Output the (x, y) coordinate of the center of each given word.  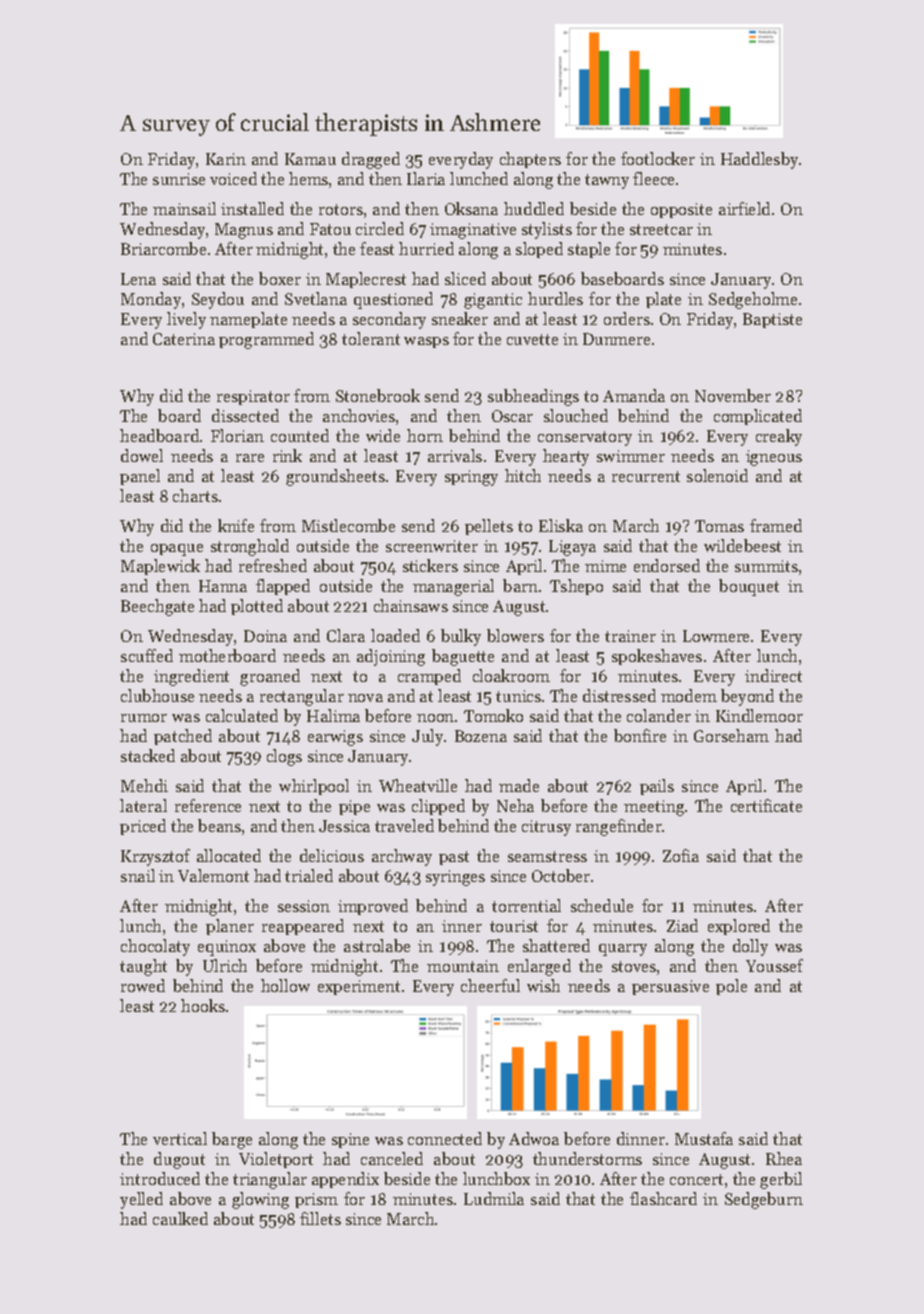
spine (350, 1140)
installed (252, 208)
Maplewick (160, 567)
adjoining (391, 657)
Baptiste (772, 320)
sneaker (460, 318)
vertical (180, 1138)
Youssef (774, 965)
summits (766, 566)
